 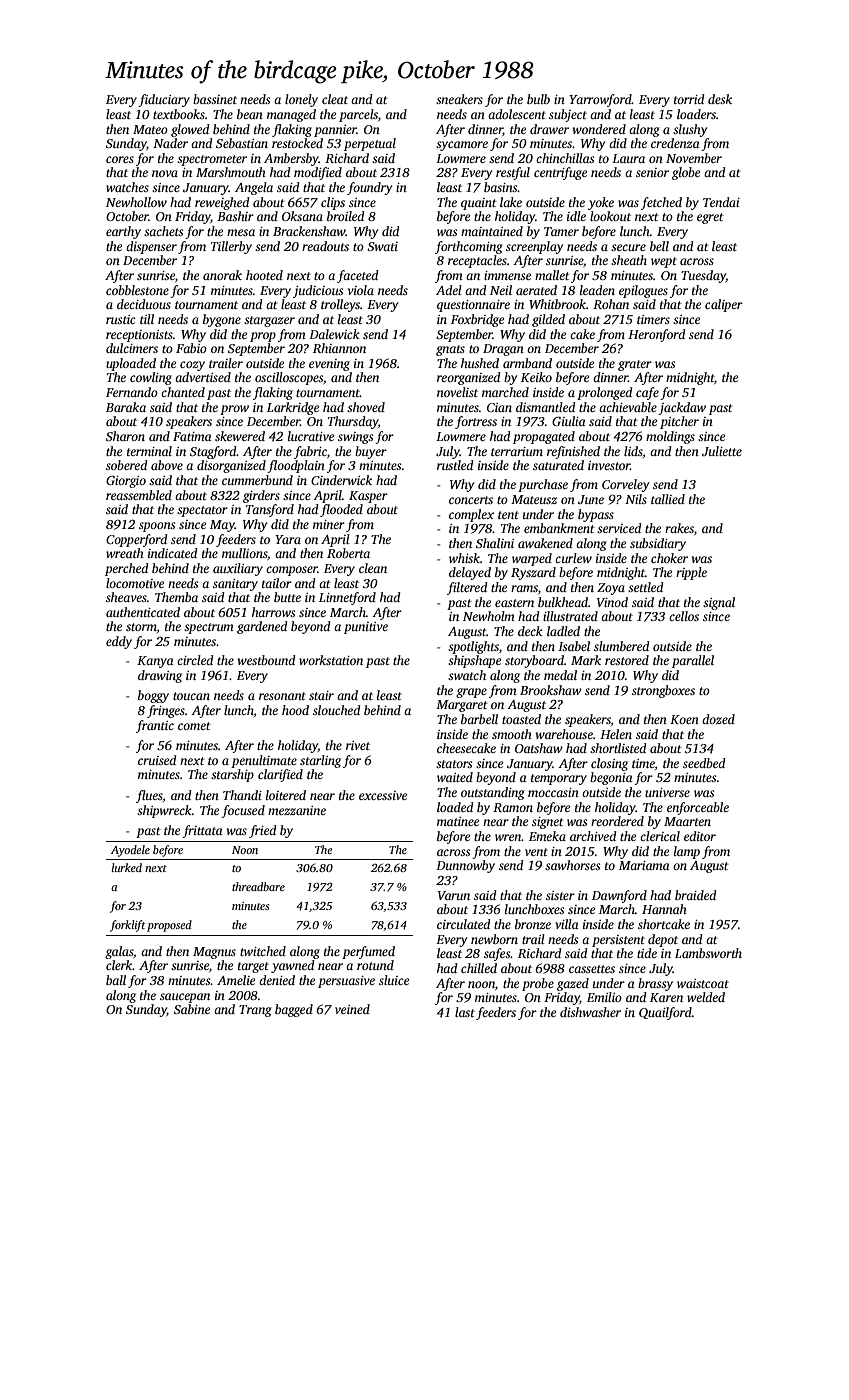 What do you see at coordinates (126, 465) in the screenshot?
I see `sobered` at bounding box center [126, 465].
